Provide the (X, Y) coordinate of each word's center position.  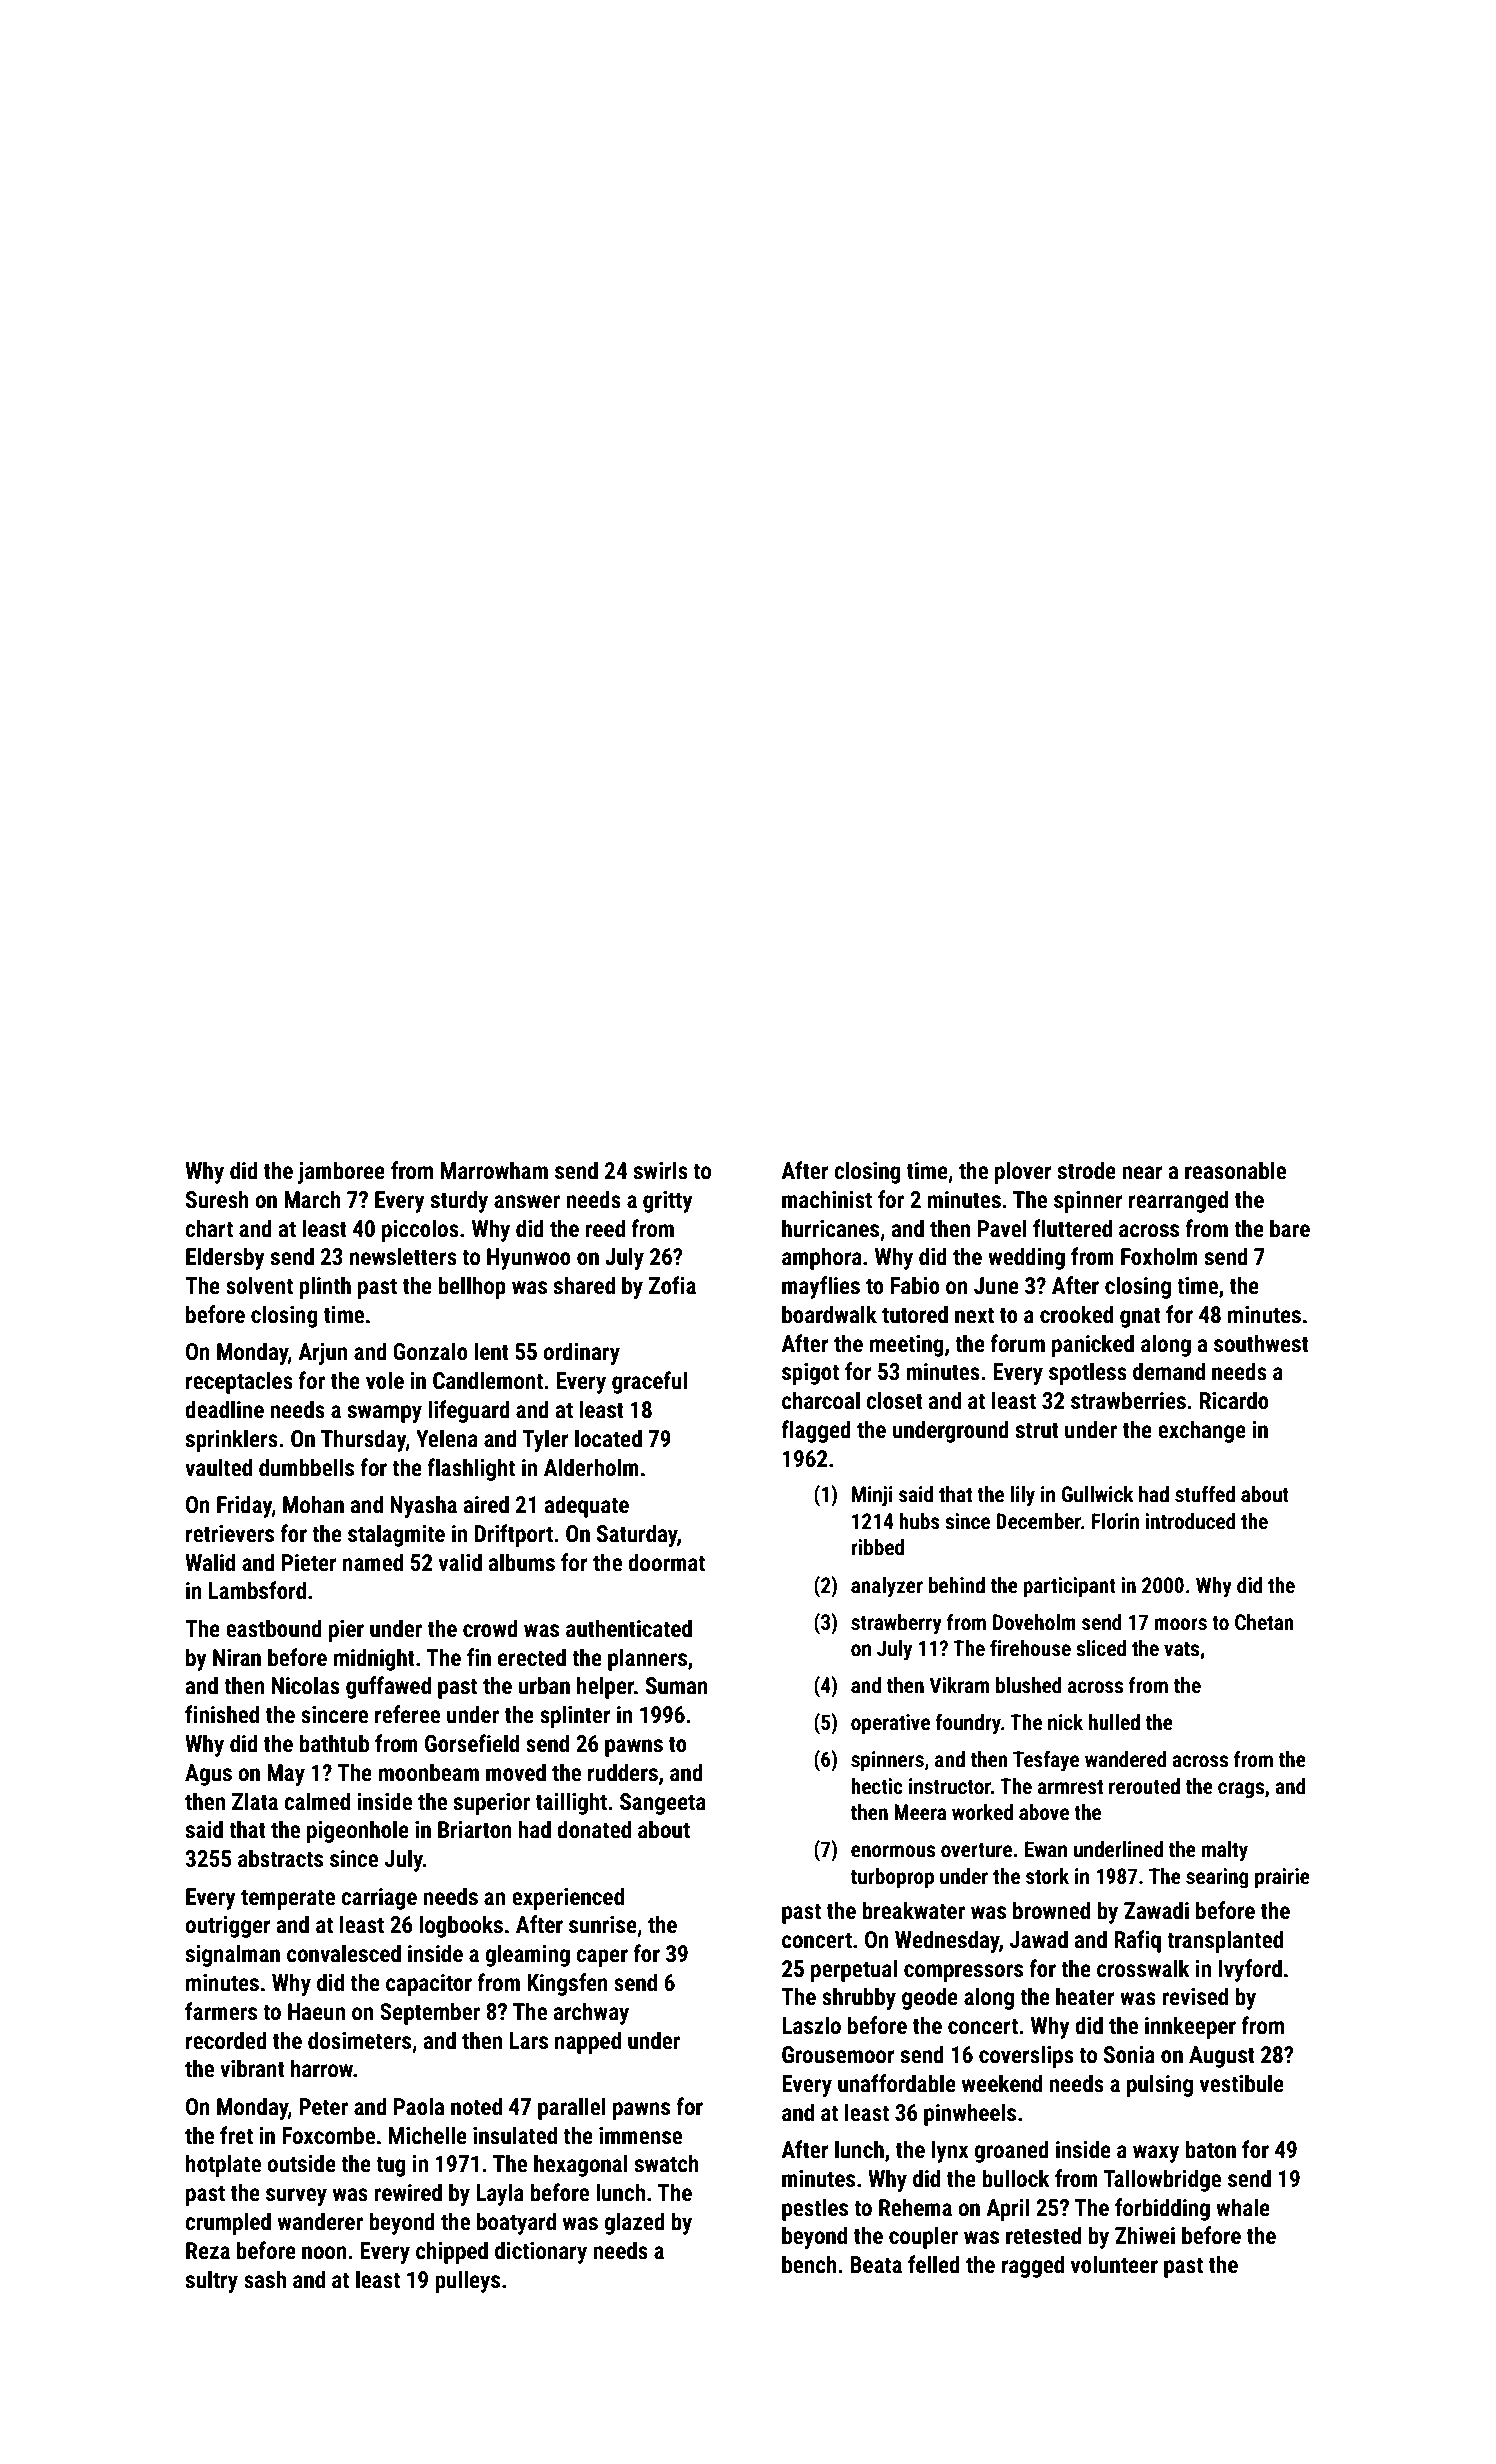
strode (1086, 1170)
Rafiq (1137, 1941)
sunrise (603, 1925)
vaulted (218, 1467)
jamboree (341, 1172)
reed (605, 1228)
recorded (226, 2040)
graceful (649, 1382)
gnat (1140, 1317)
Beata (876, 2265)
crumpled (228, 2223)
